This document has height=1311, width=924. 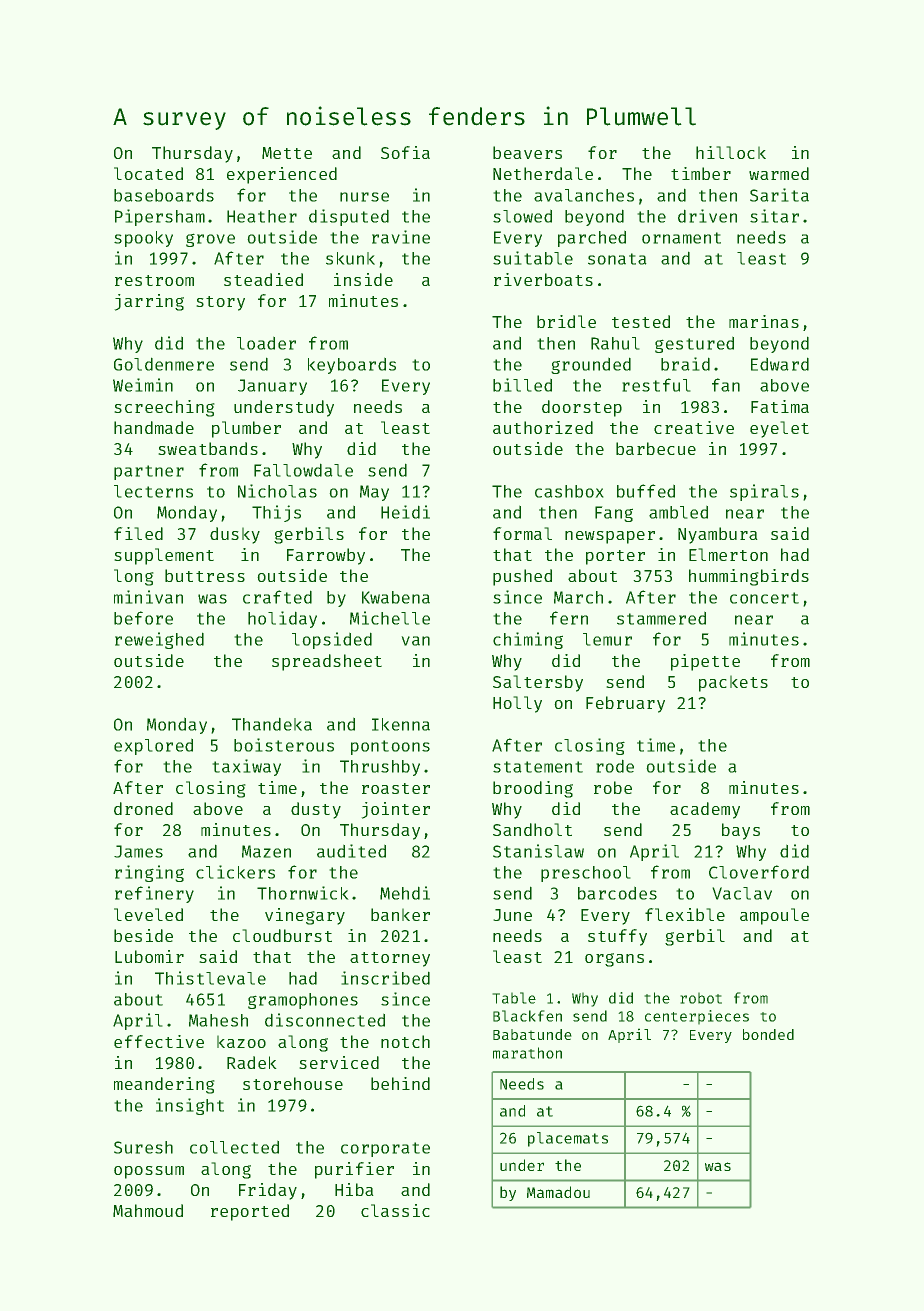 I want to click on placemats, so click(x=568, y=1139).
